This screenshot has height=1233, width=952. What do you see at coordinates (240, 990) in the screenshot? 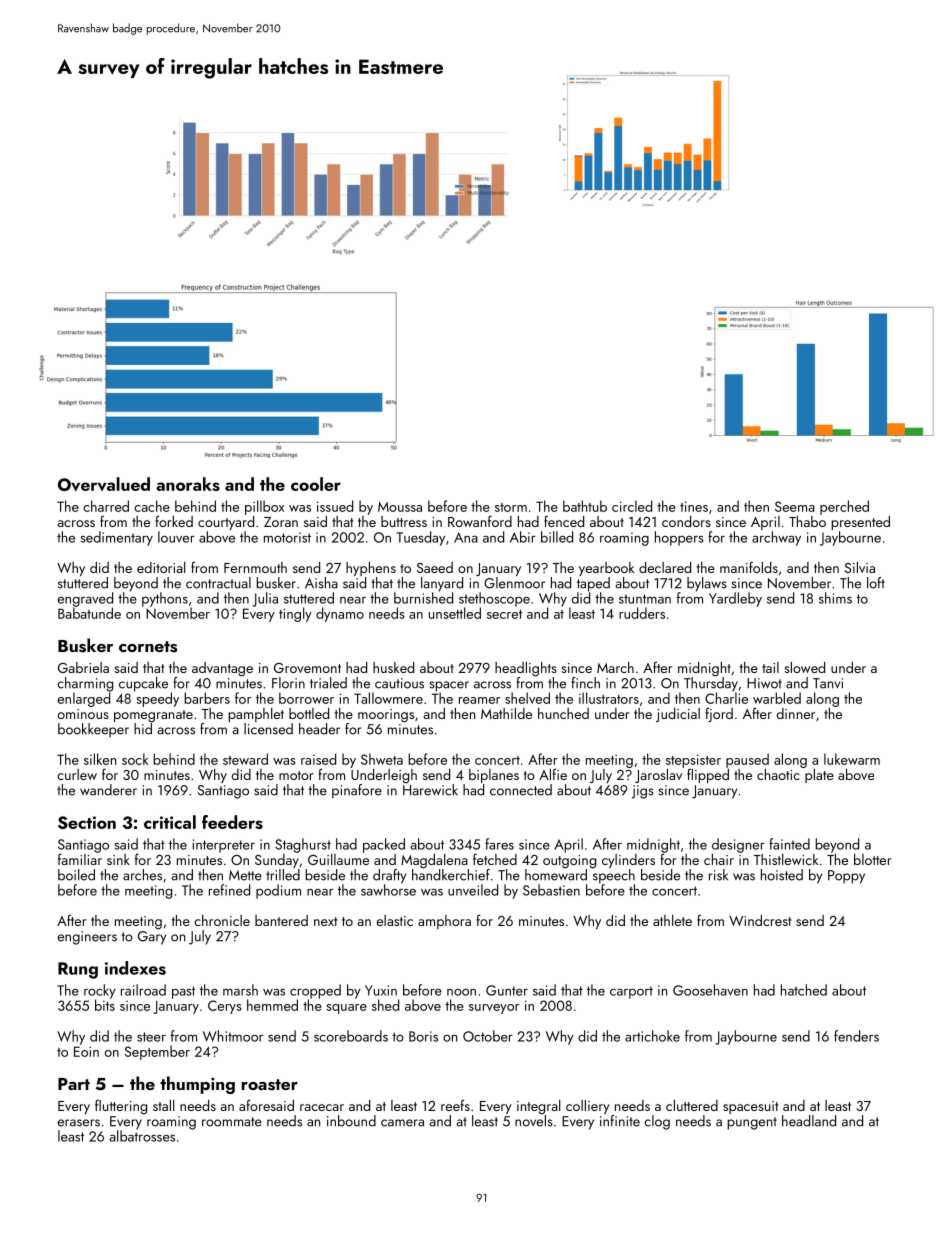
I see `marsh` at bounding box center [240, 990].
